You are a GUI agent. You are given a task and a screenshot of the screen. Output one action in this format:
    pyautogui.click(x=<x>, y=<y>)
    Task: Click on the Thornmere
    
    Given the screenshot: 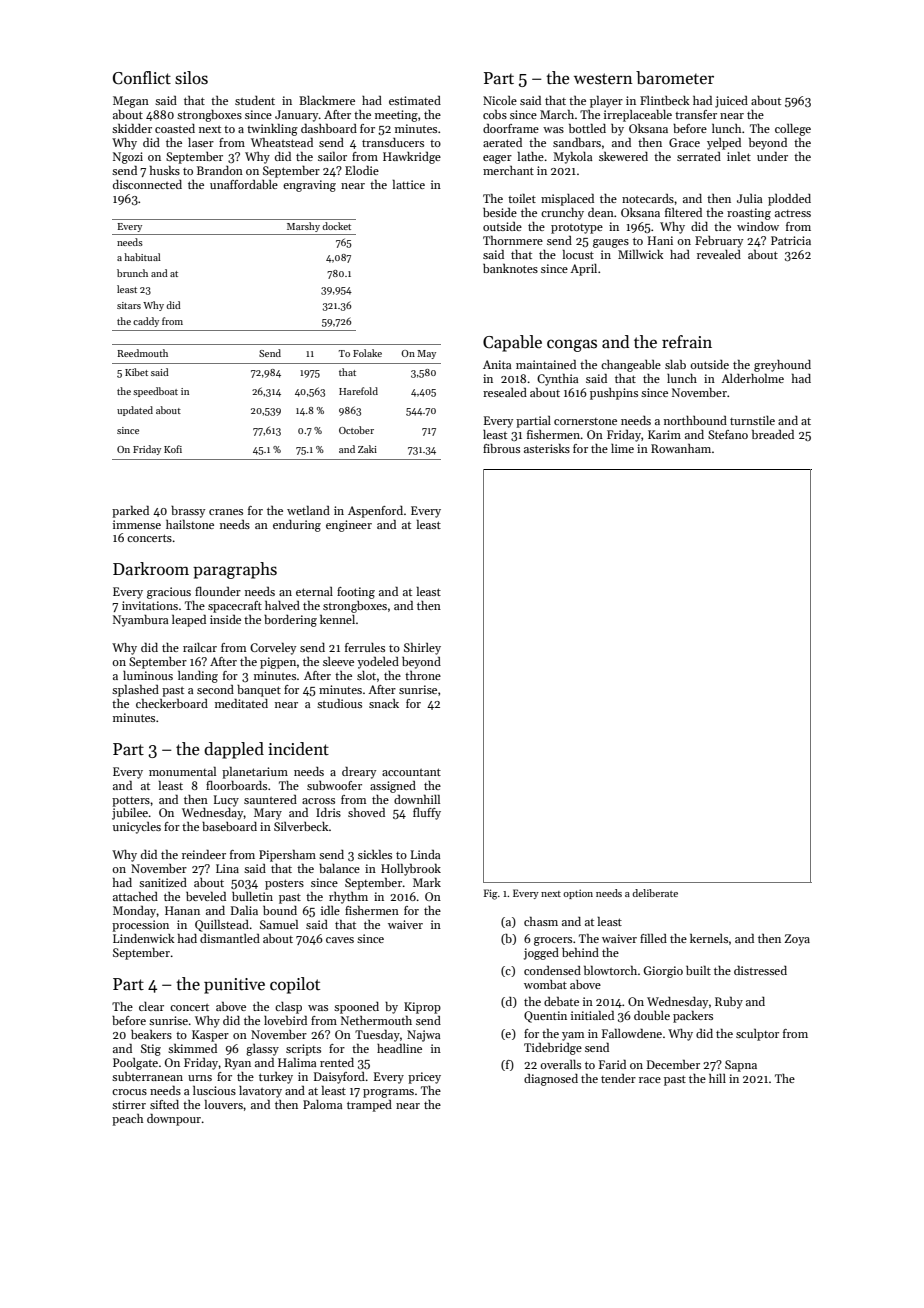 What is the action you would take?
    pyautogui.click(x=513, y=240)
